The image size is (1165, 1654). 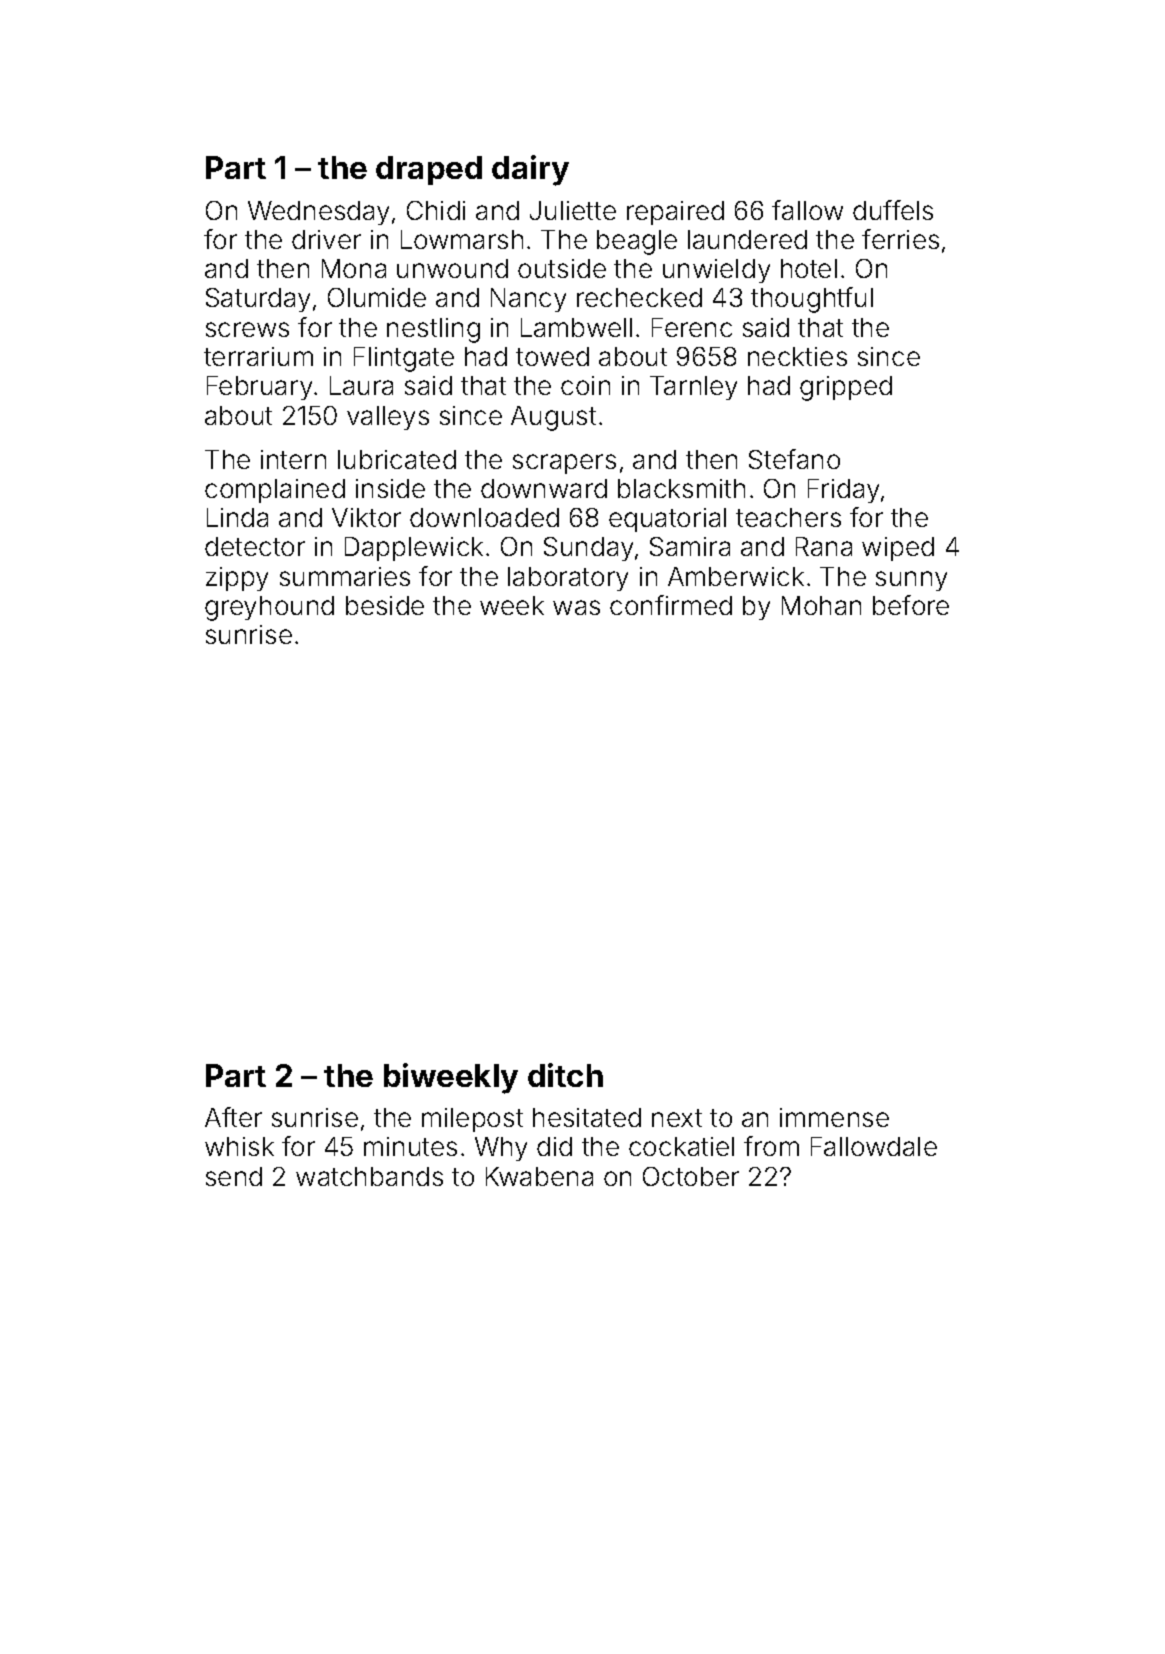 What do you see at coordinates (539, 1176) in the page?
I see `Kwabena` at bounding box center [539, 1176].
